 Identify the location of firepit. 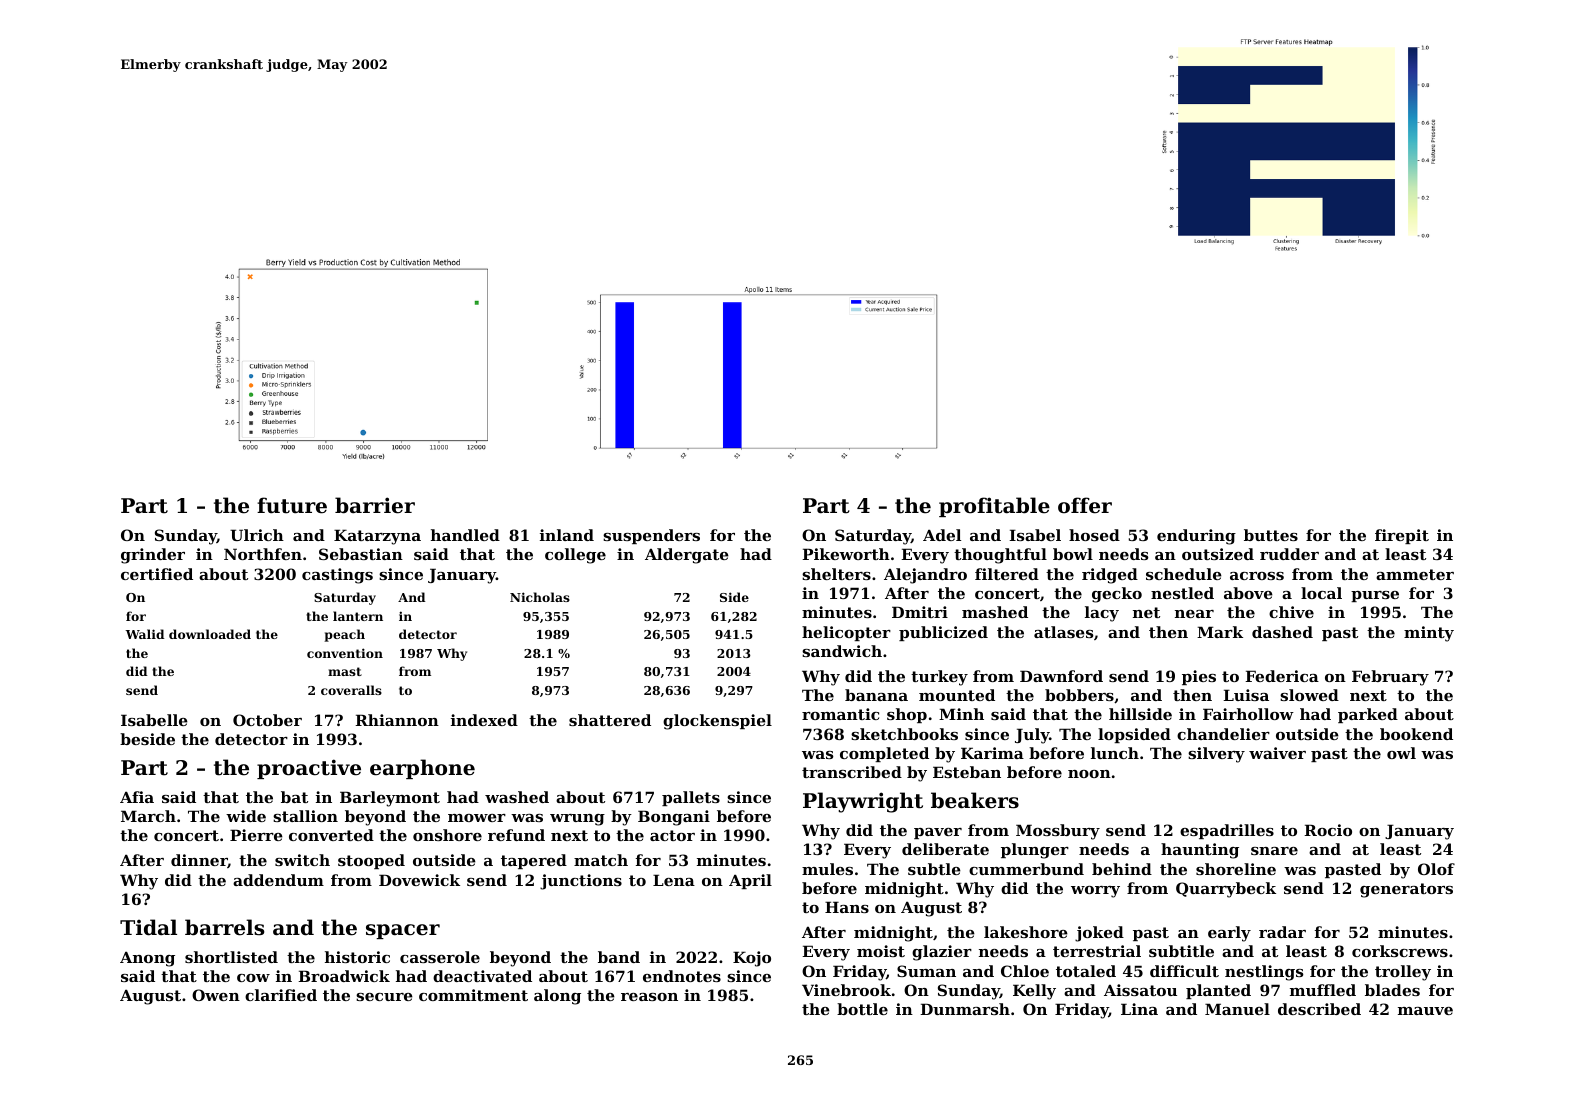
(1402, 536).
